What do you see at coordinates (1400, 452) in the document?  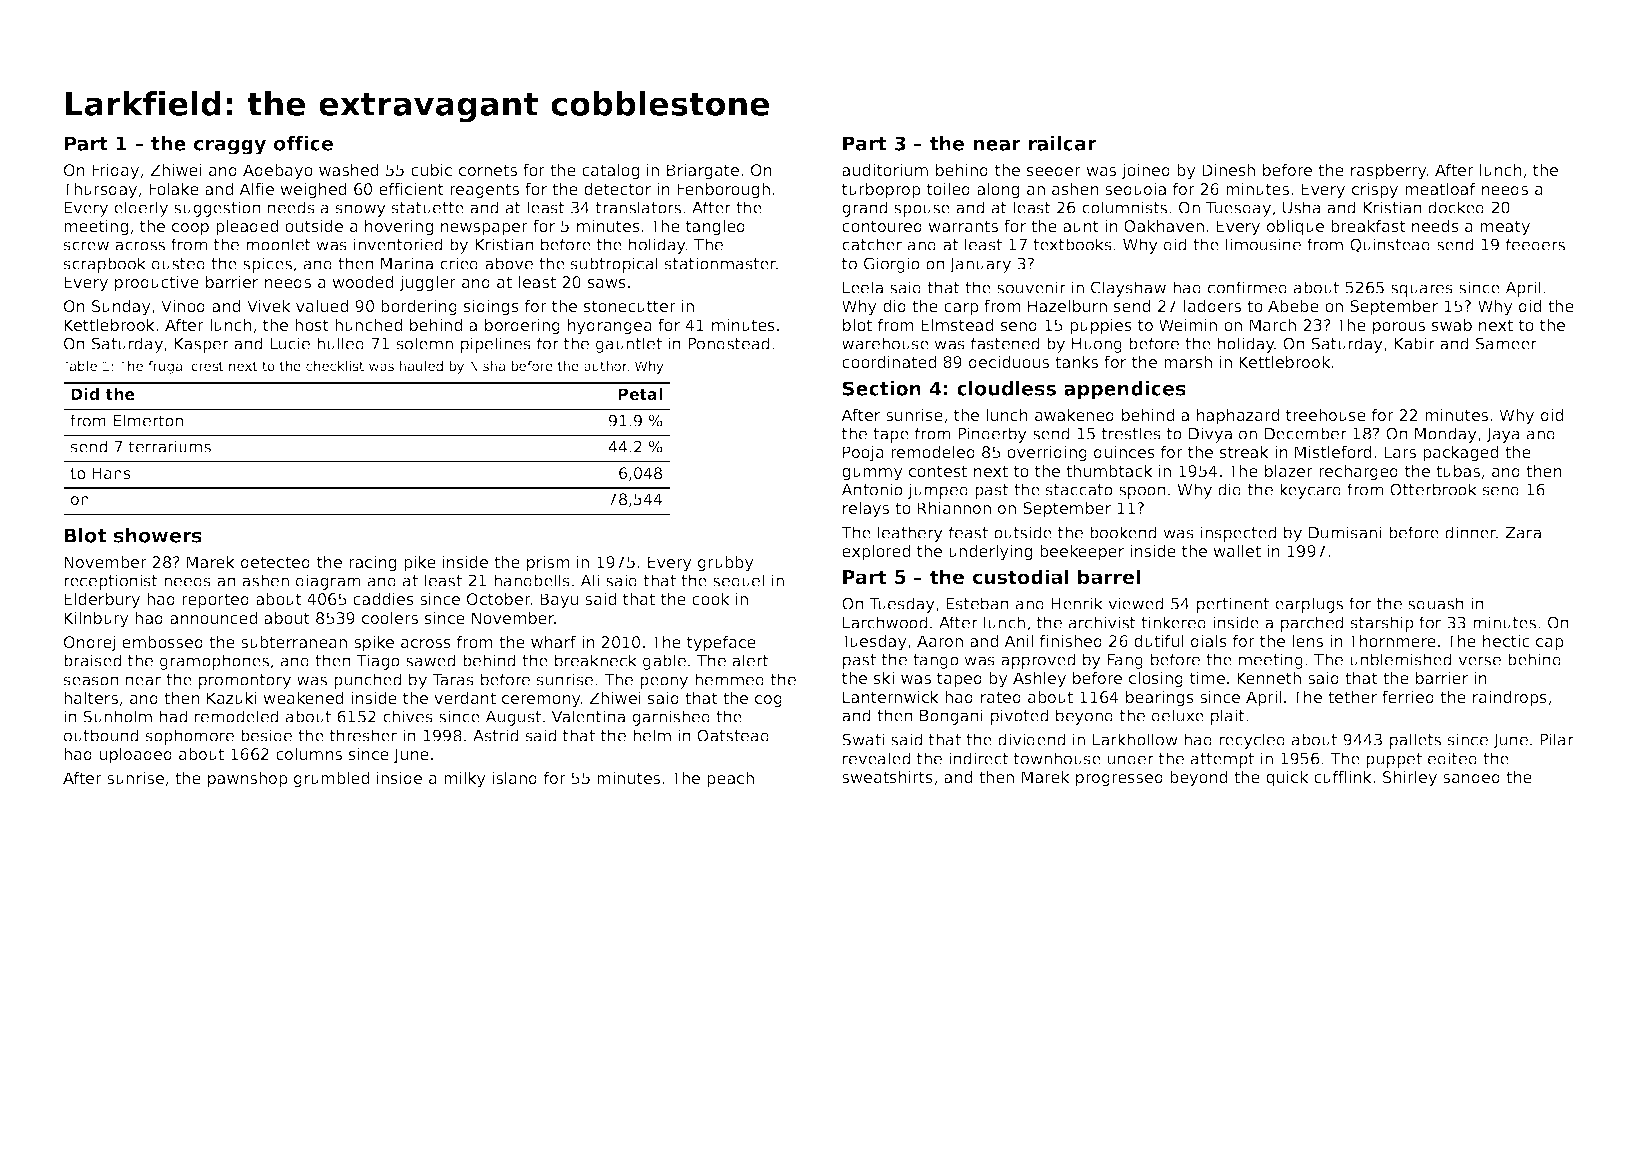 I see `Lars` at bounding box center [1400, 452].
